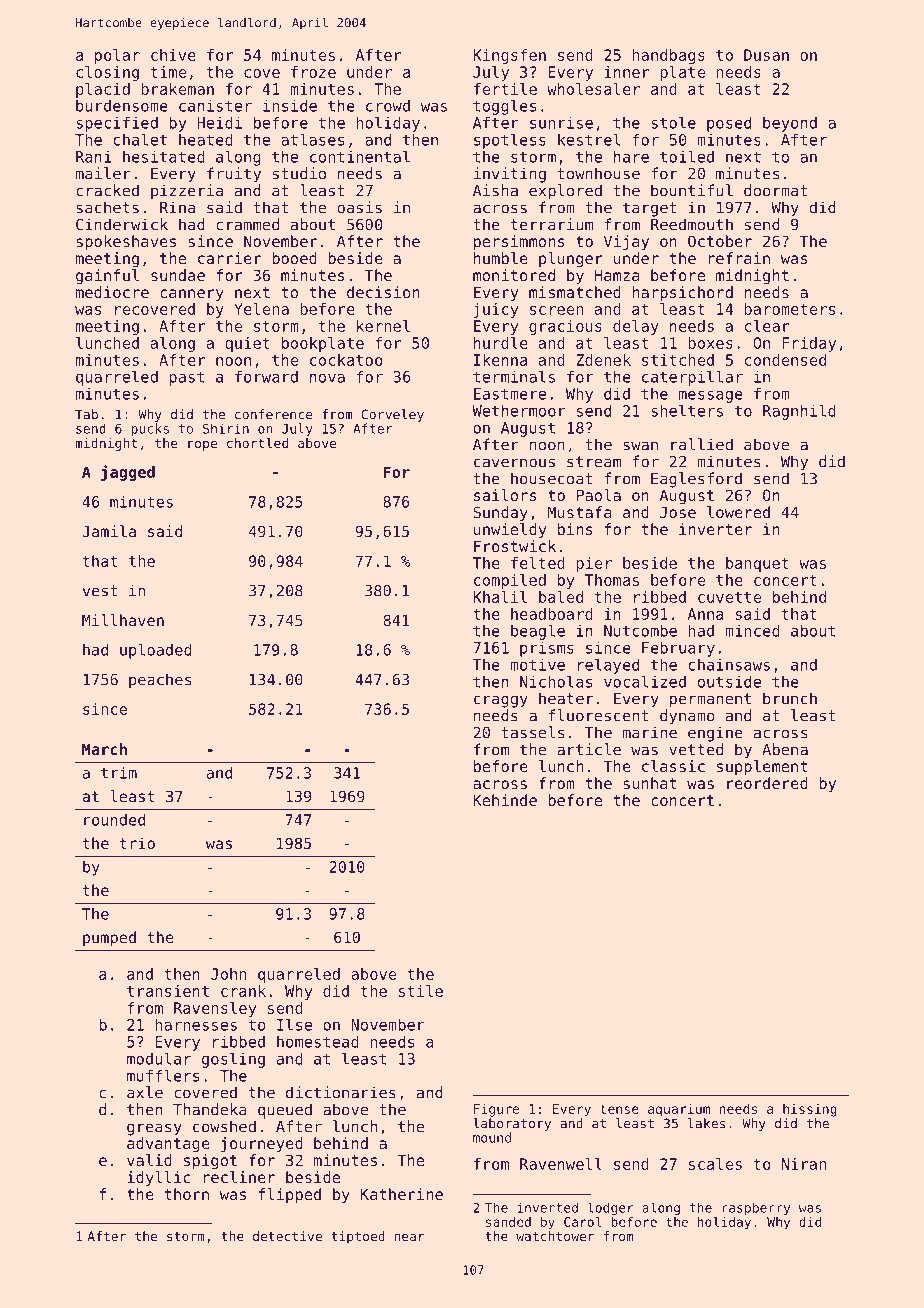 This screenshot has height=1308, width=924. Describe the element at coordinates (177, 89) in the screenshot. I see `brakeman` at that location.
